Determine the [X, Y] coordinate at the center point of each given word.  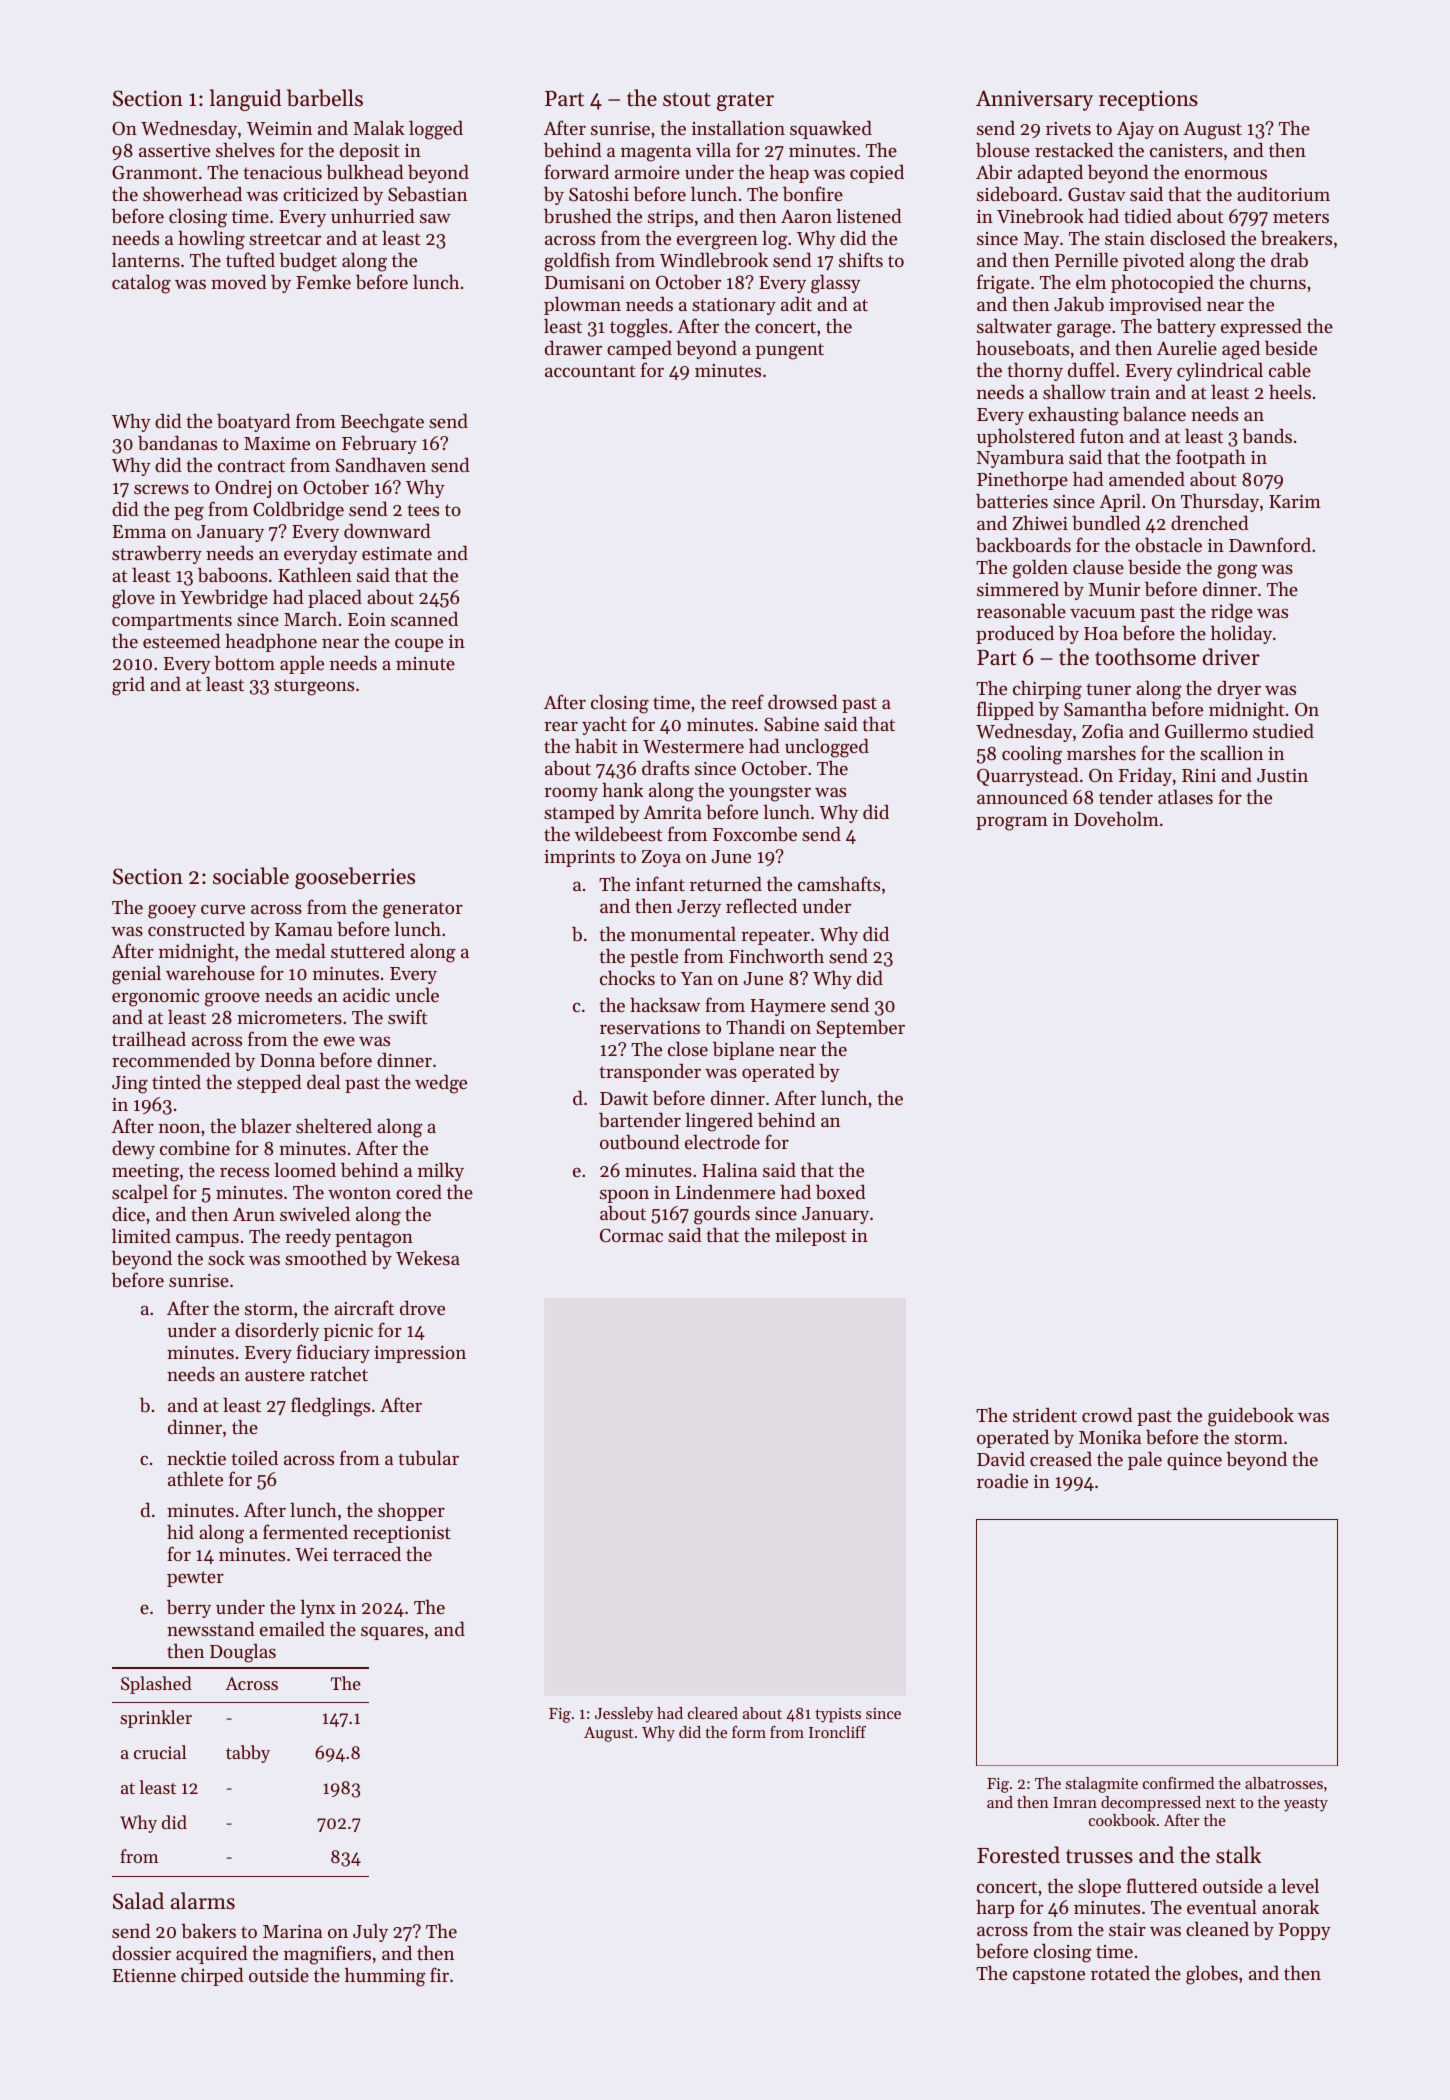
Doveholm [1116, 818]
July [370, 1932]
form [749, 1732]
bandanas [177, 443]
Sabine [791, 724]
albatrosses [1284, 1783]
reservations [650, 1027]
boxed [841, 1192]
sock [226, 1257]
